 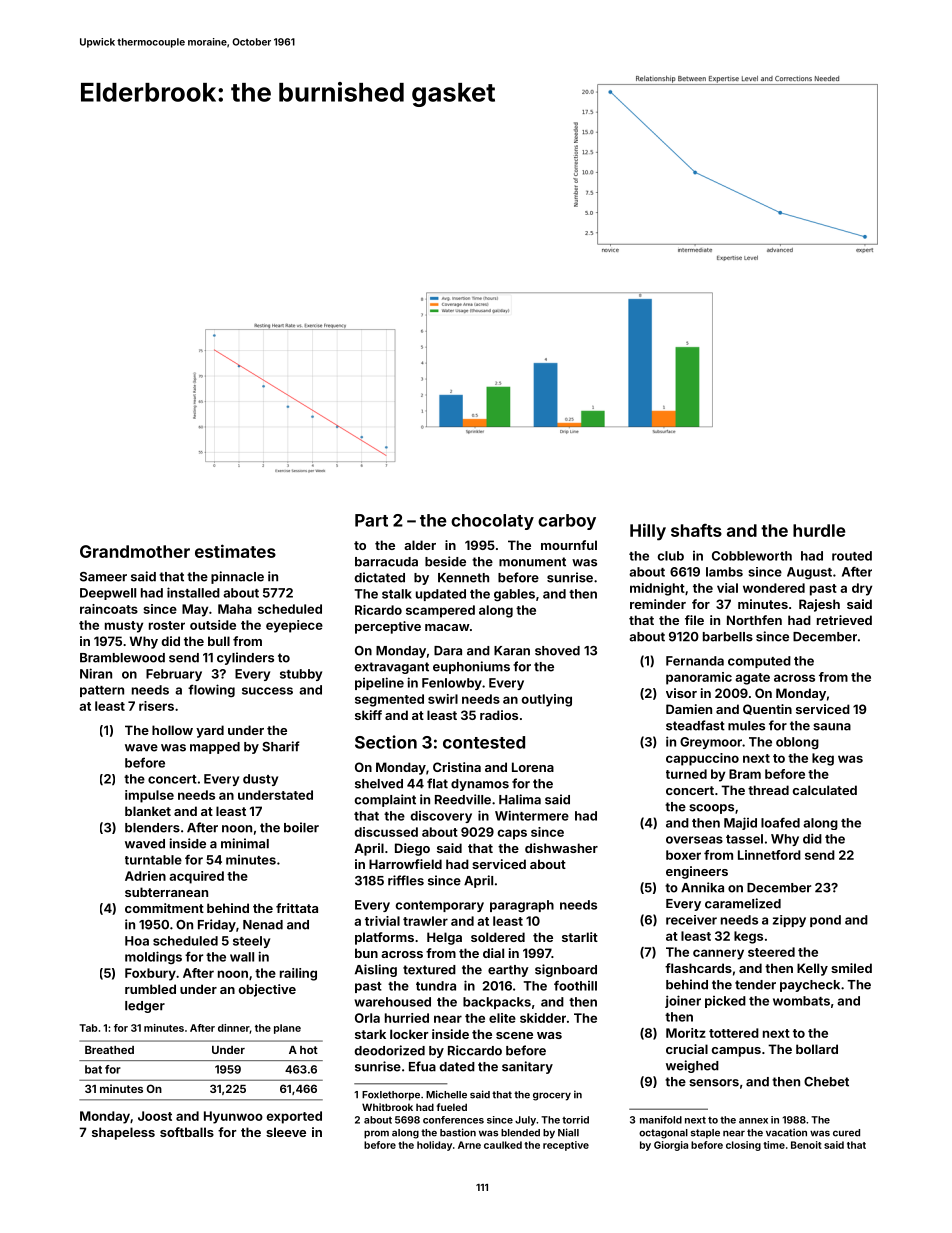 What do you see at coordinates (149, 796) in the screenshot?
I see `impulse` at bounding box center [149, 796].
